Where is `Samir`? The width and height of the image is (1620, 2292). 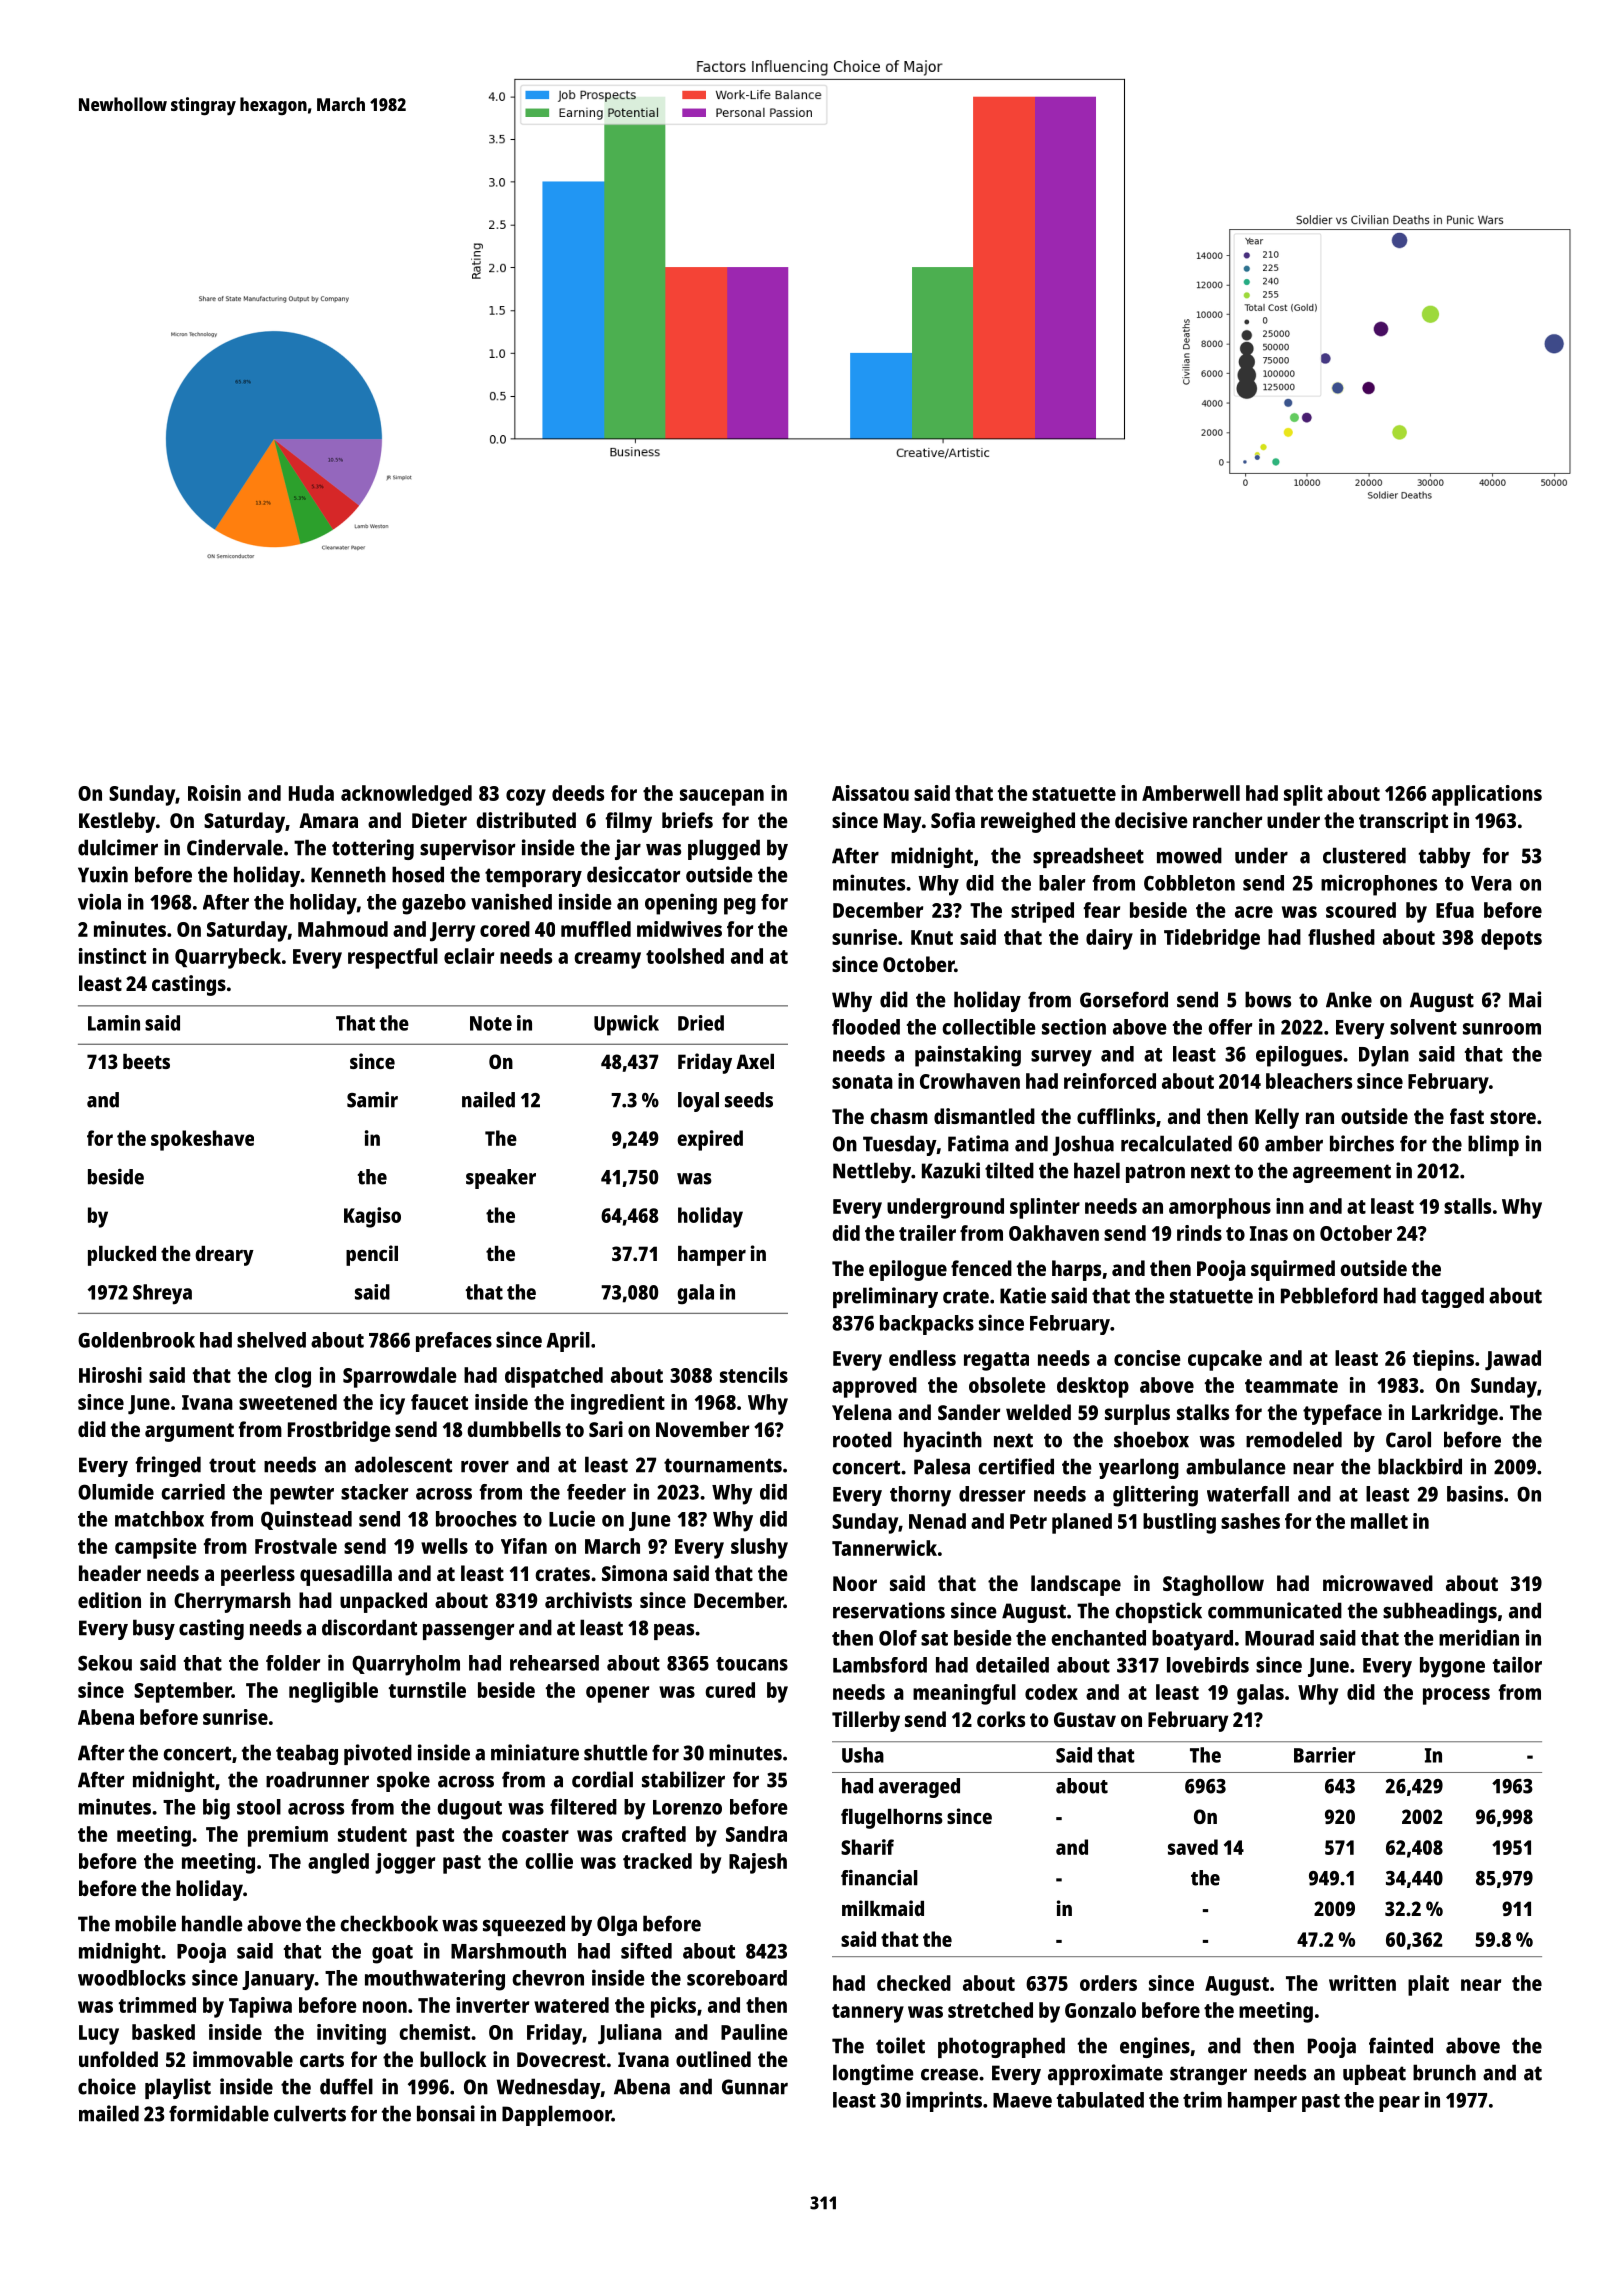
Samir is located at coordinates (372, 1100).
